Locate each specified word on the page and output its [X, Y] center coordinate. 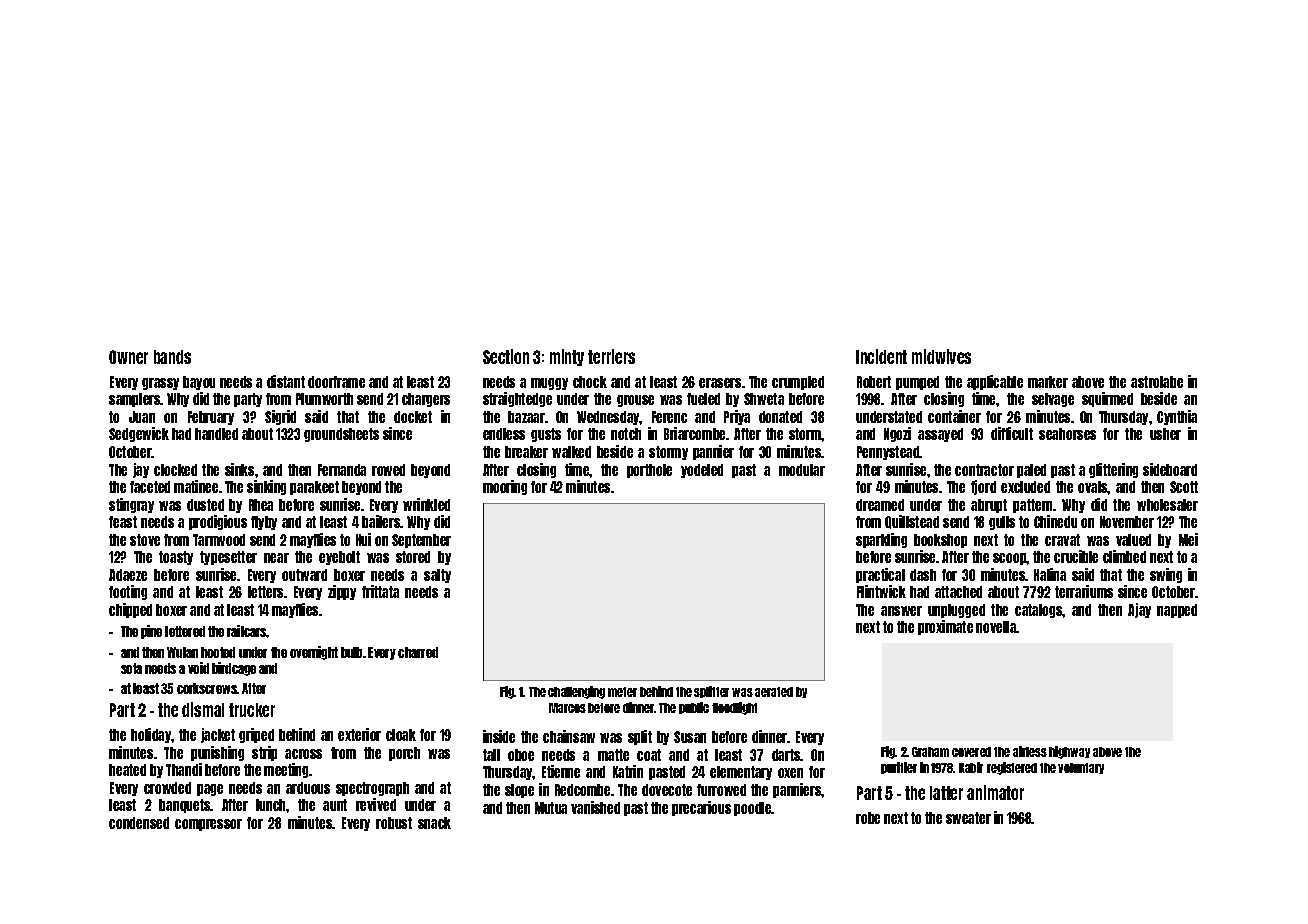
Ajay [1139, 610]
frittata [380, 591]
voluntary [1081, 768]
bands [172, 357]
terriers [611, 356]
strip [264, 753]
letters [265, 592]
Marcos [567, 708]
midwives [941, 356]
